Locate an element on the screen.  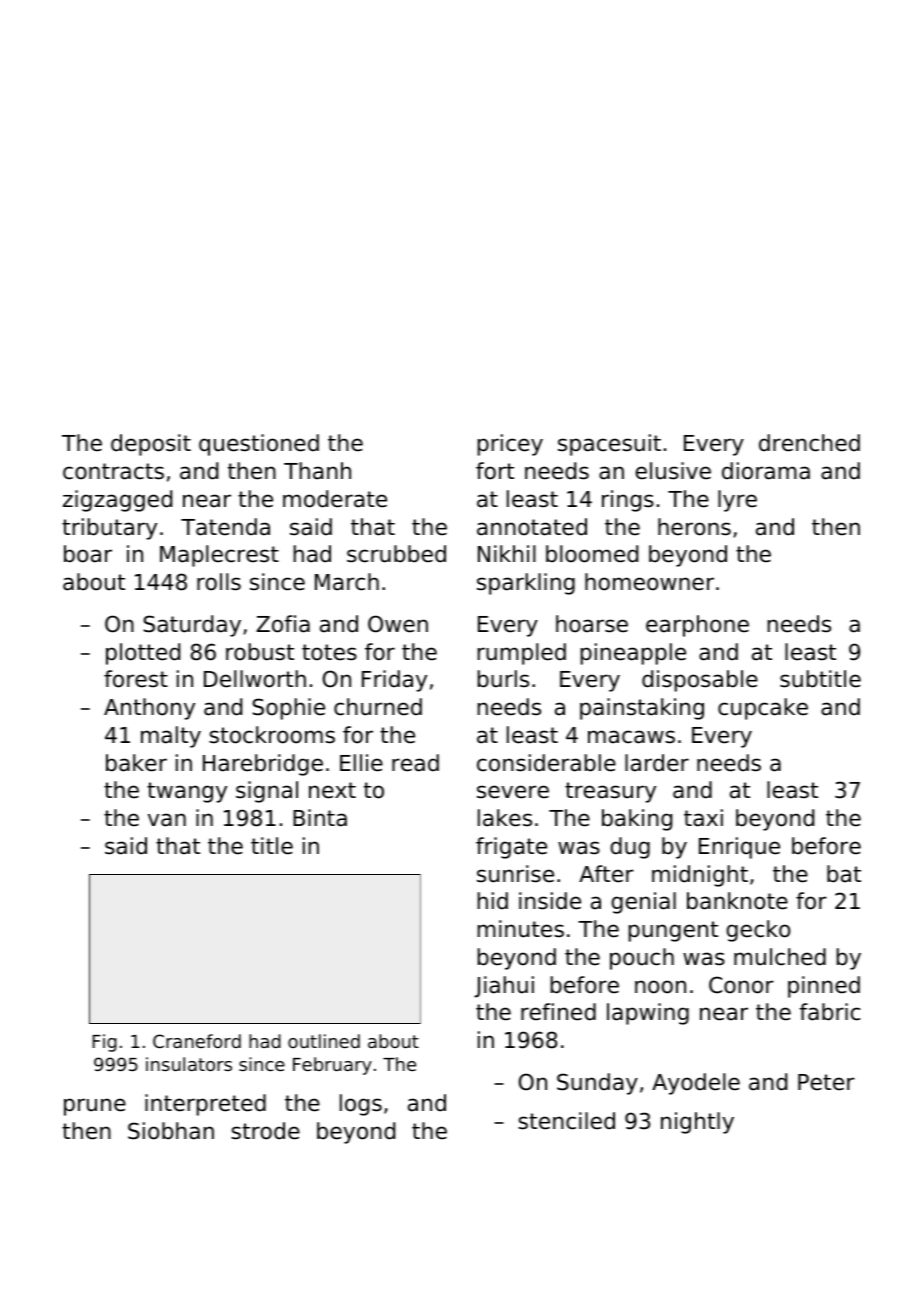
drenched is located at coordinates (809, 443).
